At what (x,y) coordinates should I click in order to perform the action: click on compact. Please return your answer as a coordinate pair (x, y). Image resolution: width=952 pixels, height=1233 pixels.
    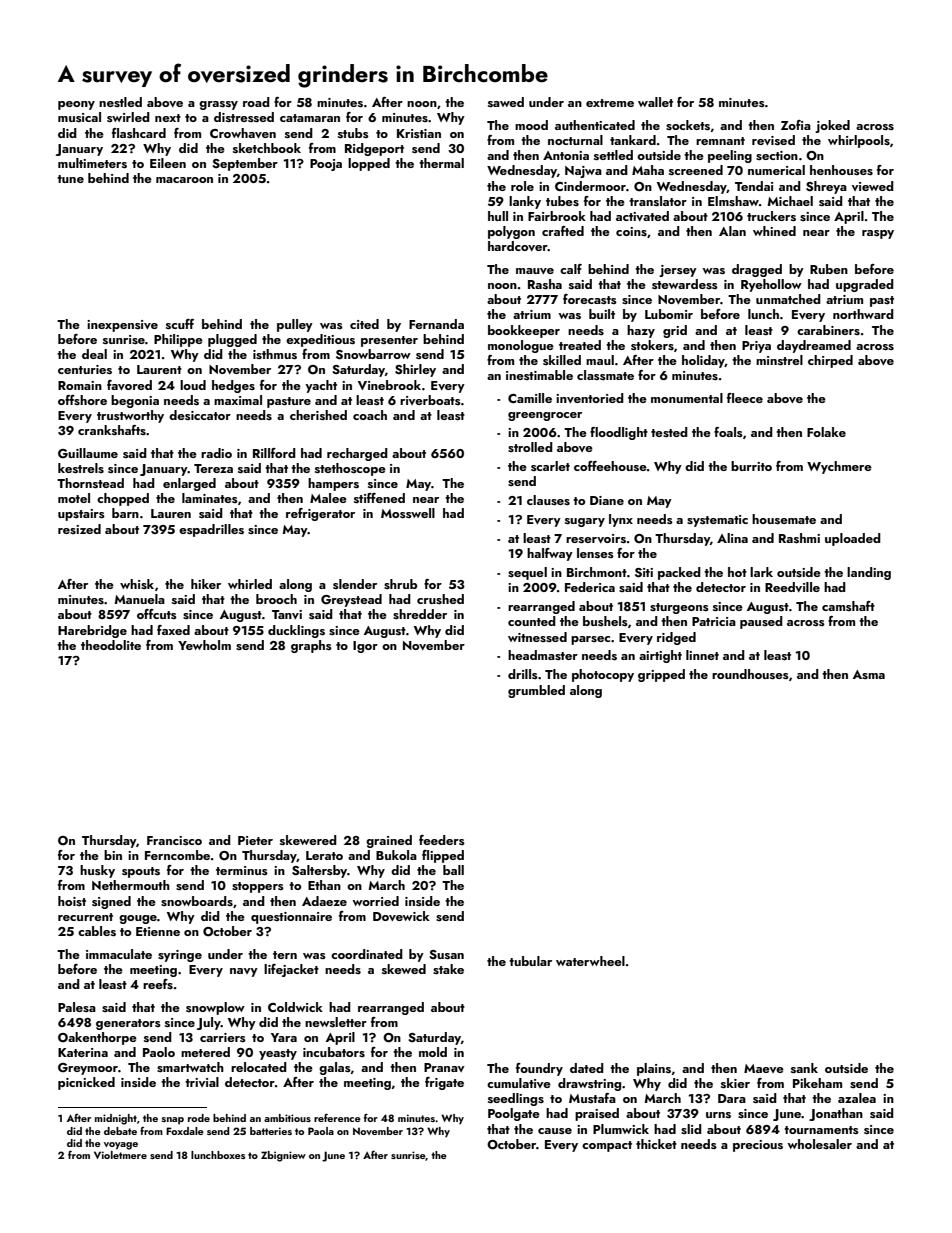
    Looking at the image, I should click on (607, 1146).
